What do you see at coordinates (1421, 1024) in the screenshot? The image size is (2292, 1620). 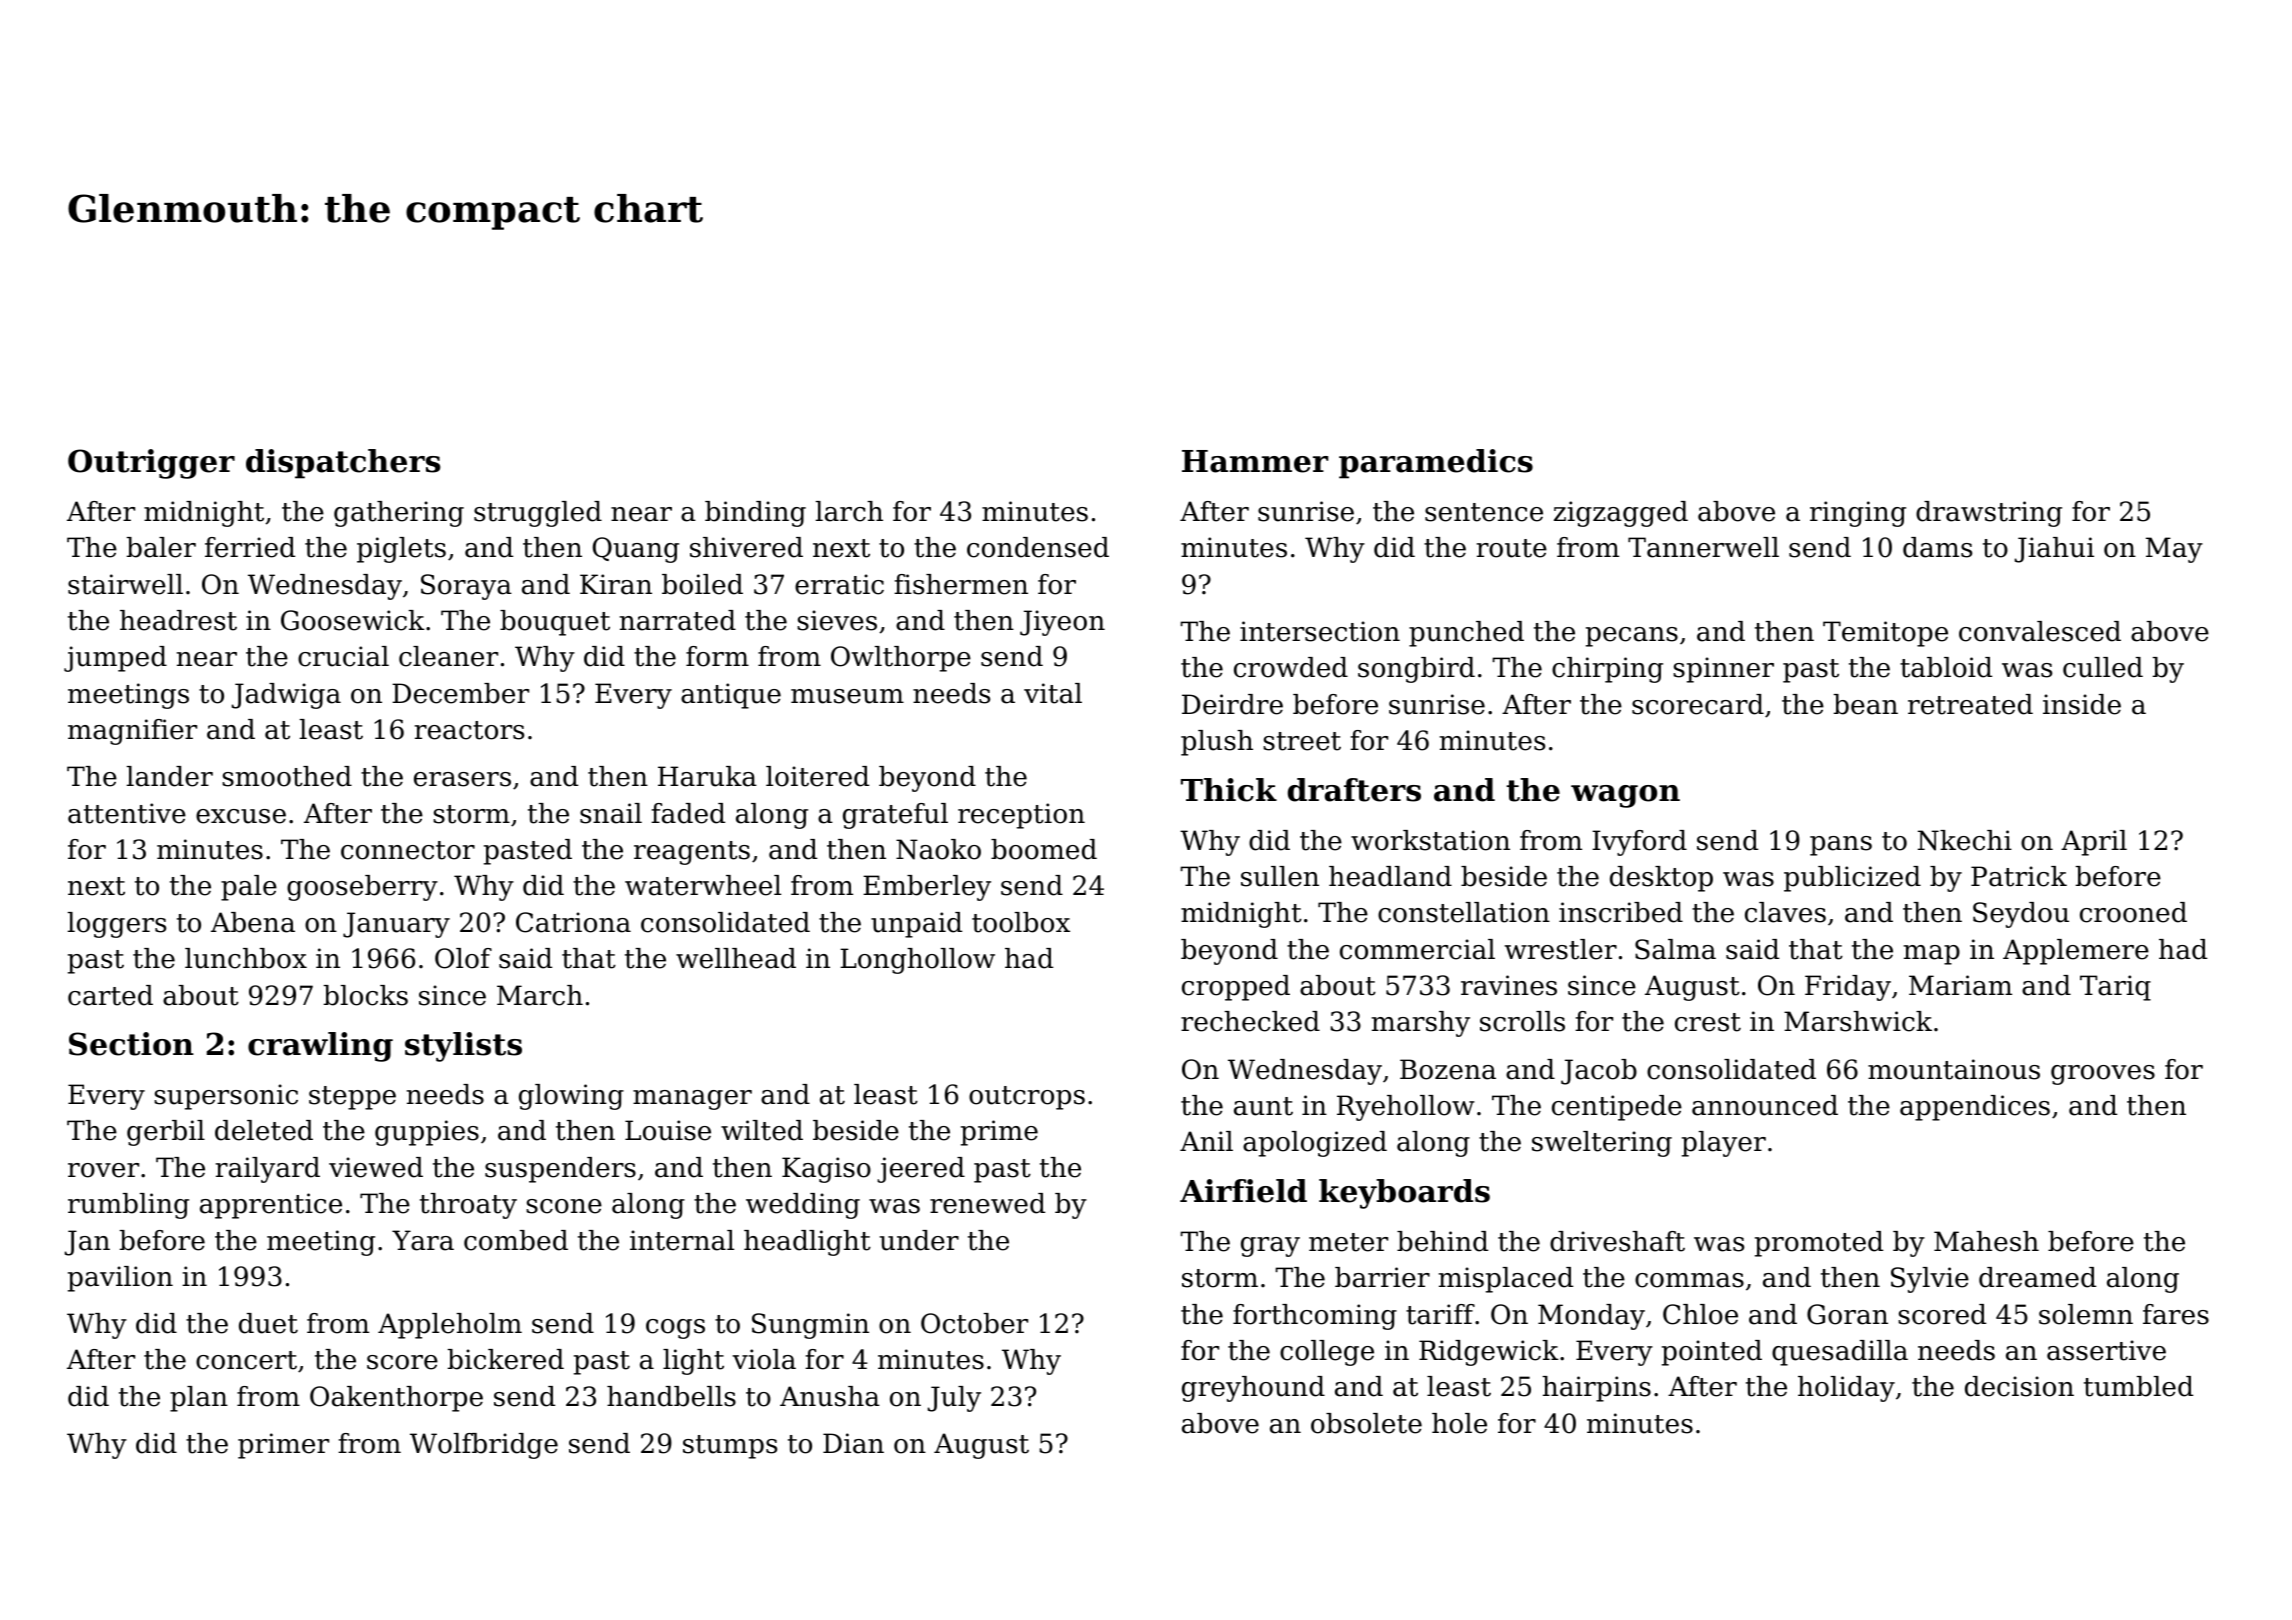 I see `marshy` at bounding box center [1421, 1024].
